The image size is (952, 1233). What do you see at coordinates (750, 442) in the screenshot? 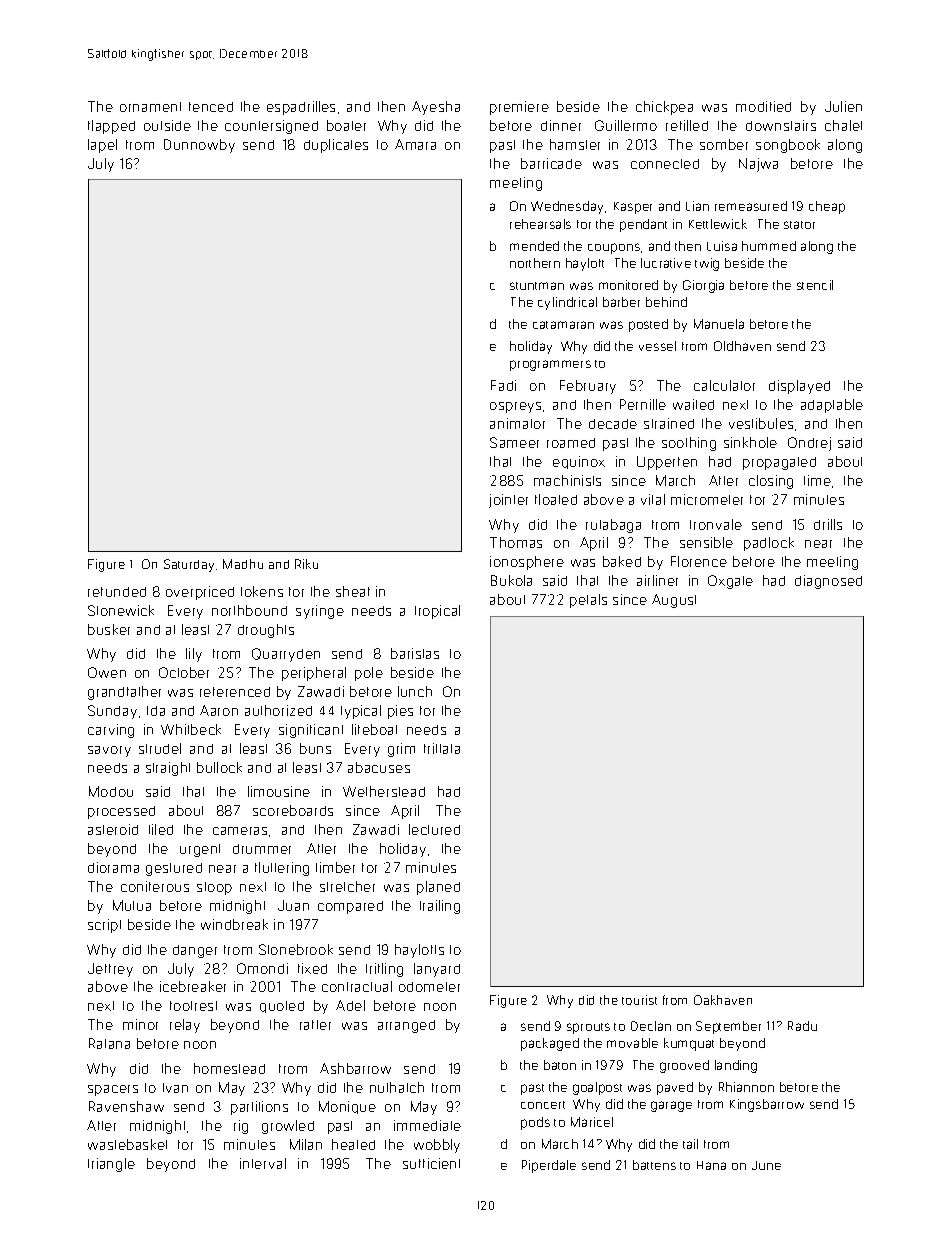
I see `sinkhole` at bounding box center [750, 442].
